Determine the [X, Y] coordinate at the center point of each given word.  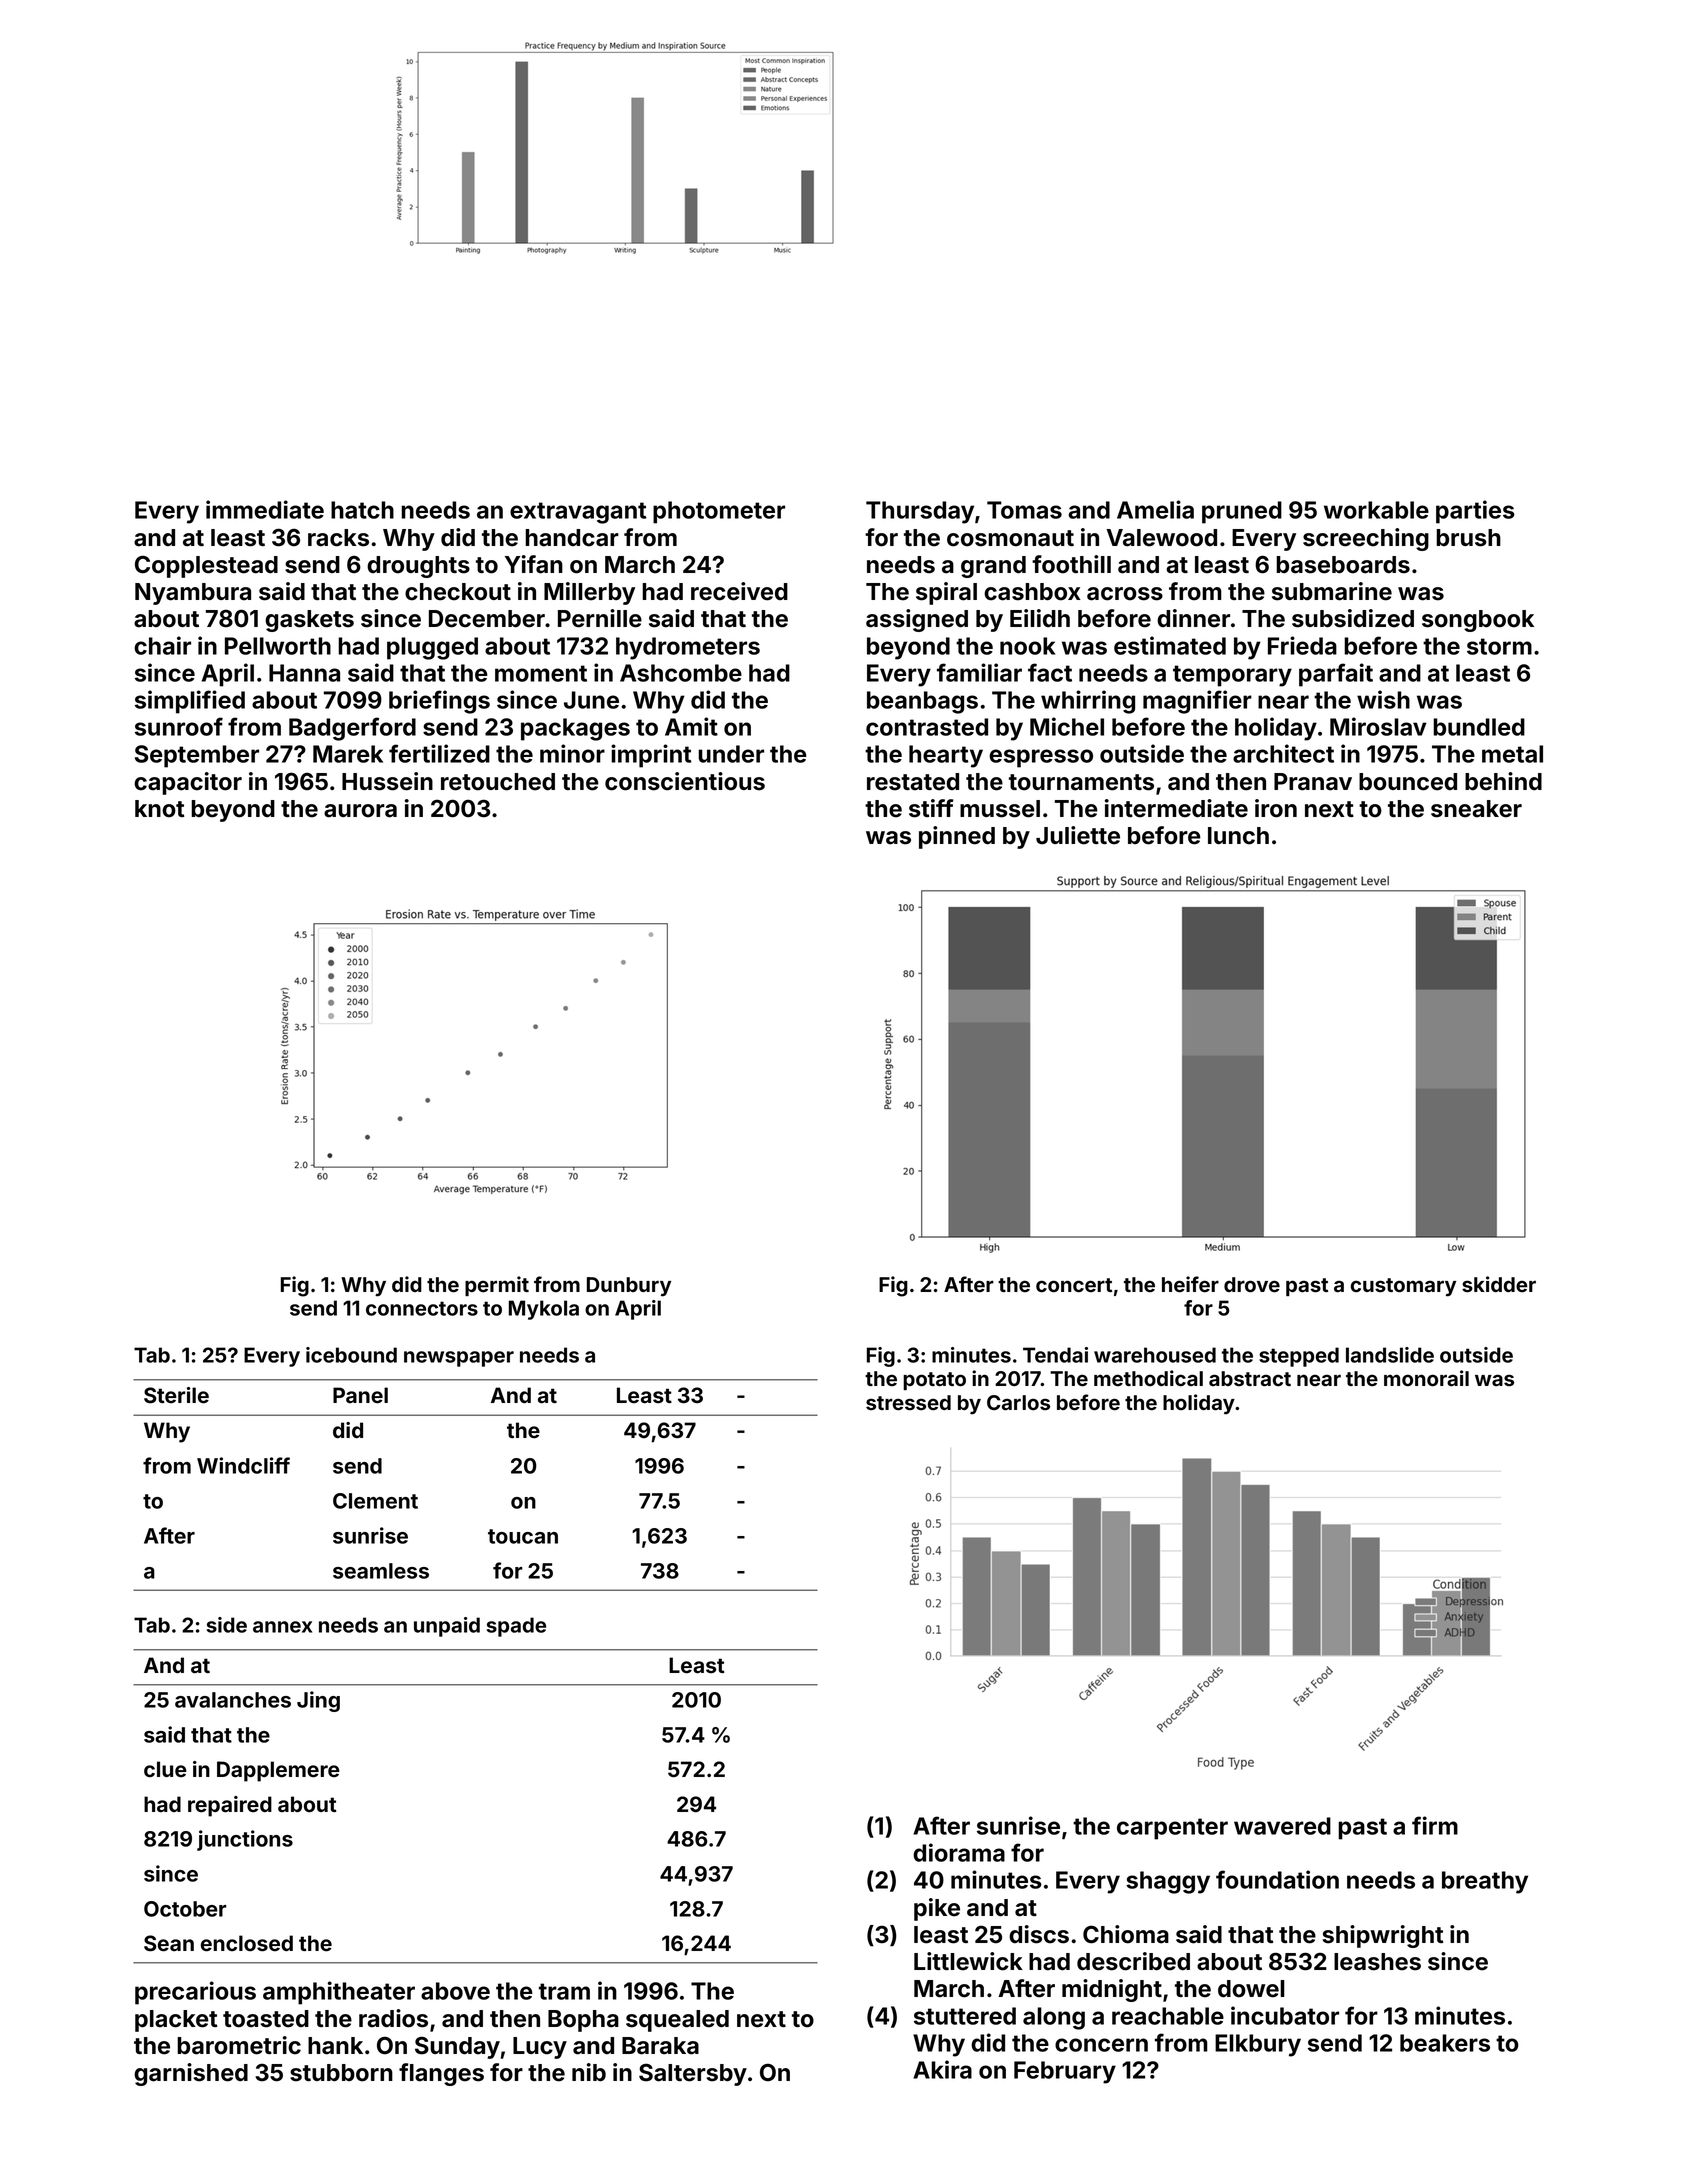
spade [516, 1627]
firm [1435, 1825]
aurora [360, 811]
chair [162, 645]
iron [1276, 808]
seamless [381, 1571]
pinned [957, 837]
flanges [441, 2074]
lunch [1238, 836]
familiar [979, 672]
